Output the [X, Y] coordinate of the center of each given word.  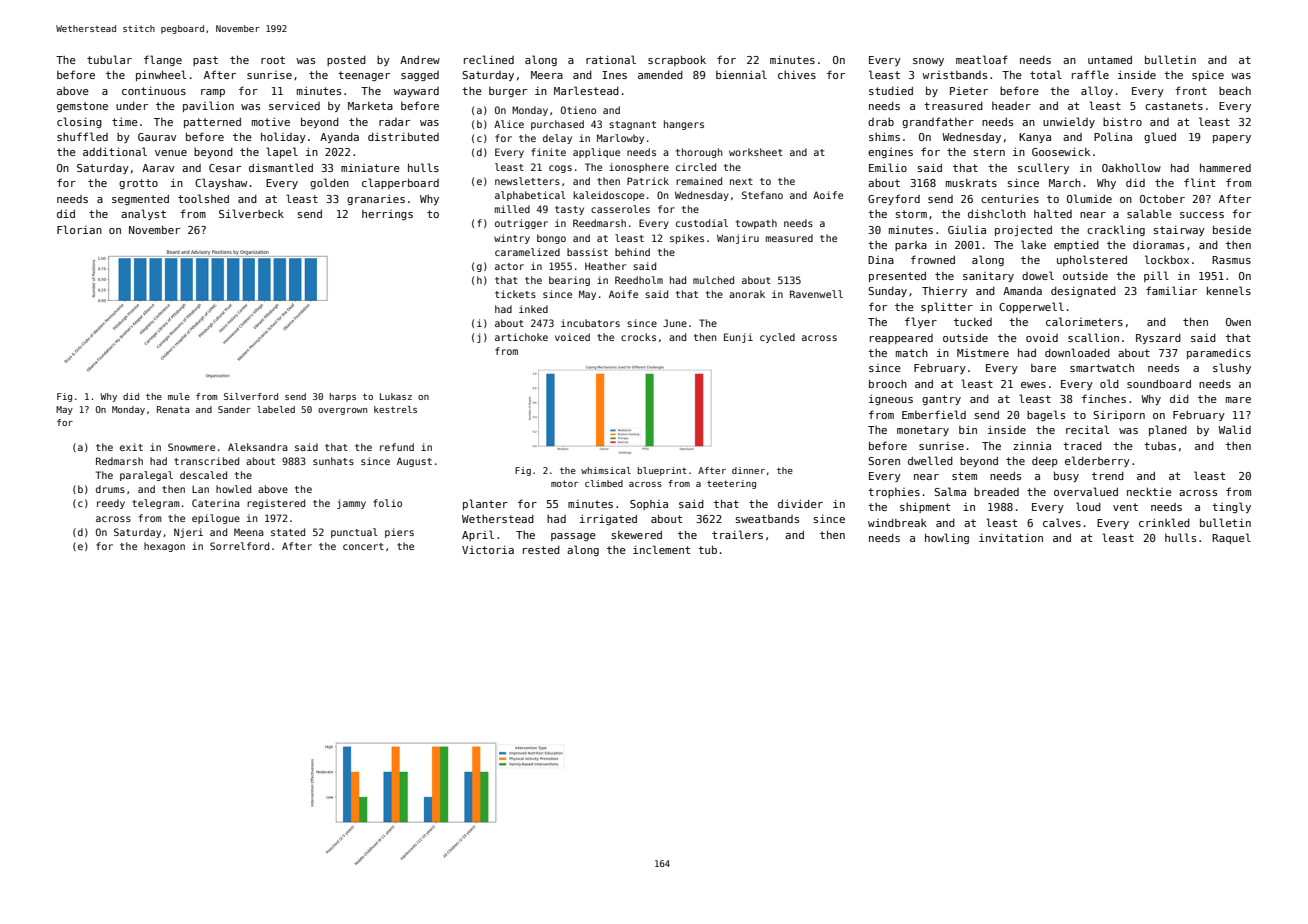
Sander [234, 409]
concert [363, 546]
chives [797, 75]
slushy [1232, 368]
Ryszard [1158, 339]
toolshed [203, 198]
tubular [109, 59]
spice [1208, 76]
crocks [638, 337]
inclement [661, 549]
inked [533, 309]
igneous [891, 400]
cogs [560, 169]
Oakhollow [1131, 167]
